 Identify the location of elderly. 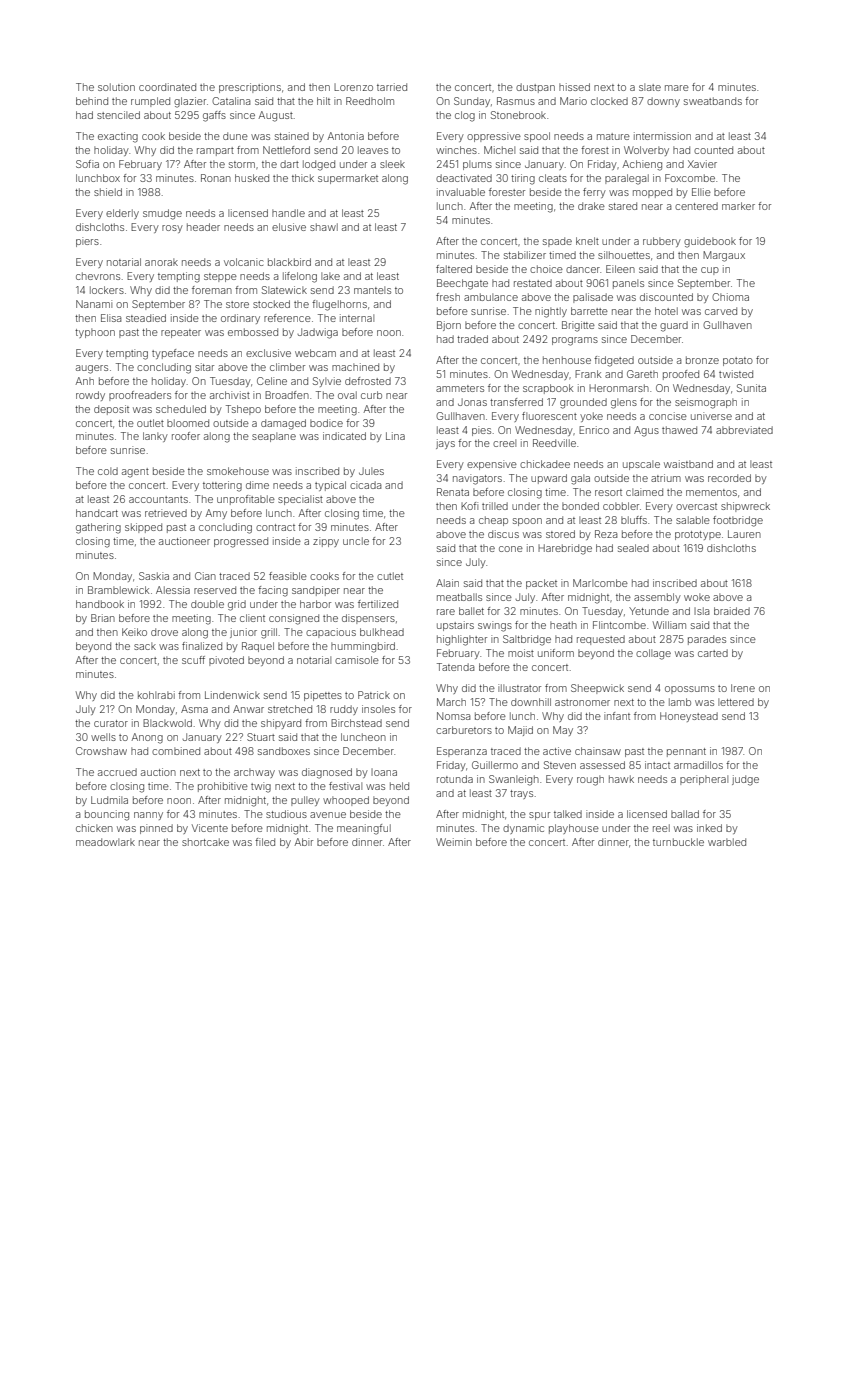
(122, 214).
